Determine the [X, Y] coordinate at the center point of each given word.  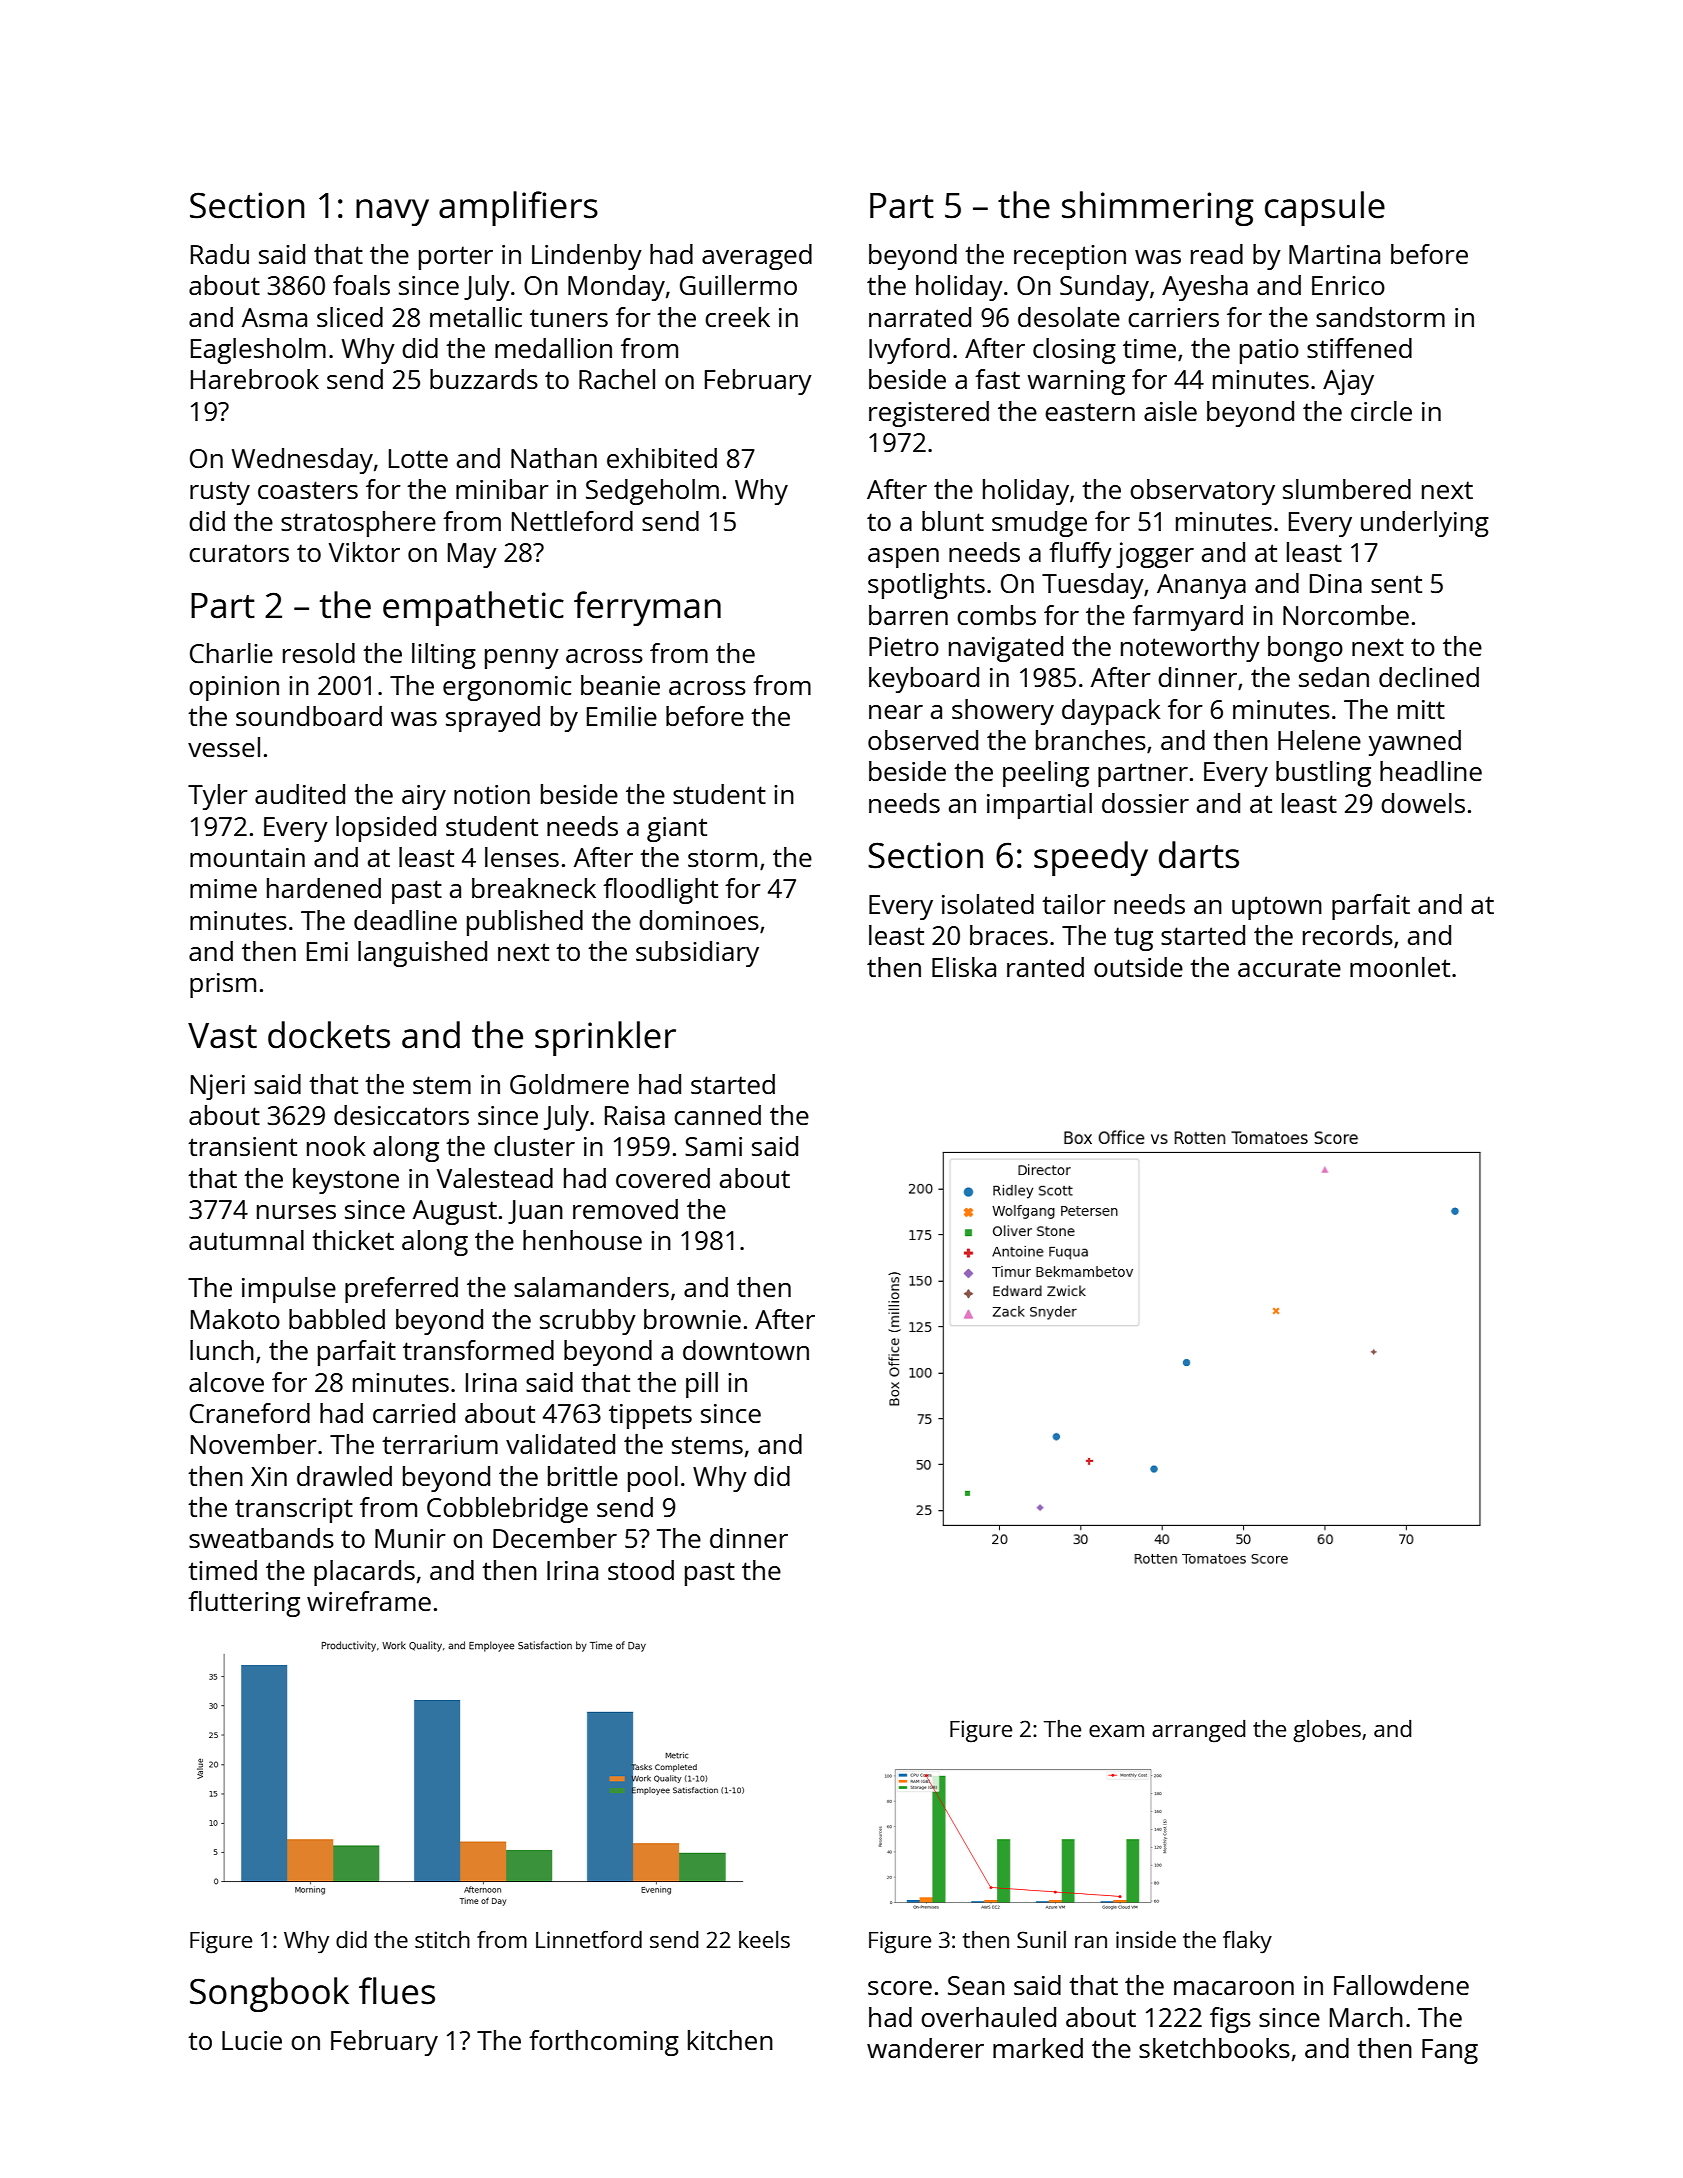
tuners [569, 318]
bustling [1323, 774]
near [896, 712]
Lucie [252, 2040]
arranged [1198, 1731]
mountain [247, 857]
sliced [350, 317]
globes [1327, 1731]
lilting [444, 656]
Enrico [1348, 285]
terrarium [440, 1444]
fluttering [244, 1604]
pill [702, 1385]
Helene [1319, 740]
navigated [1006, 649]
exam [1116, 1731]
